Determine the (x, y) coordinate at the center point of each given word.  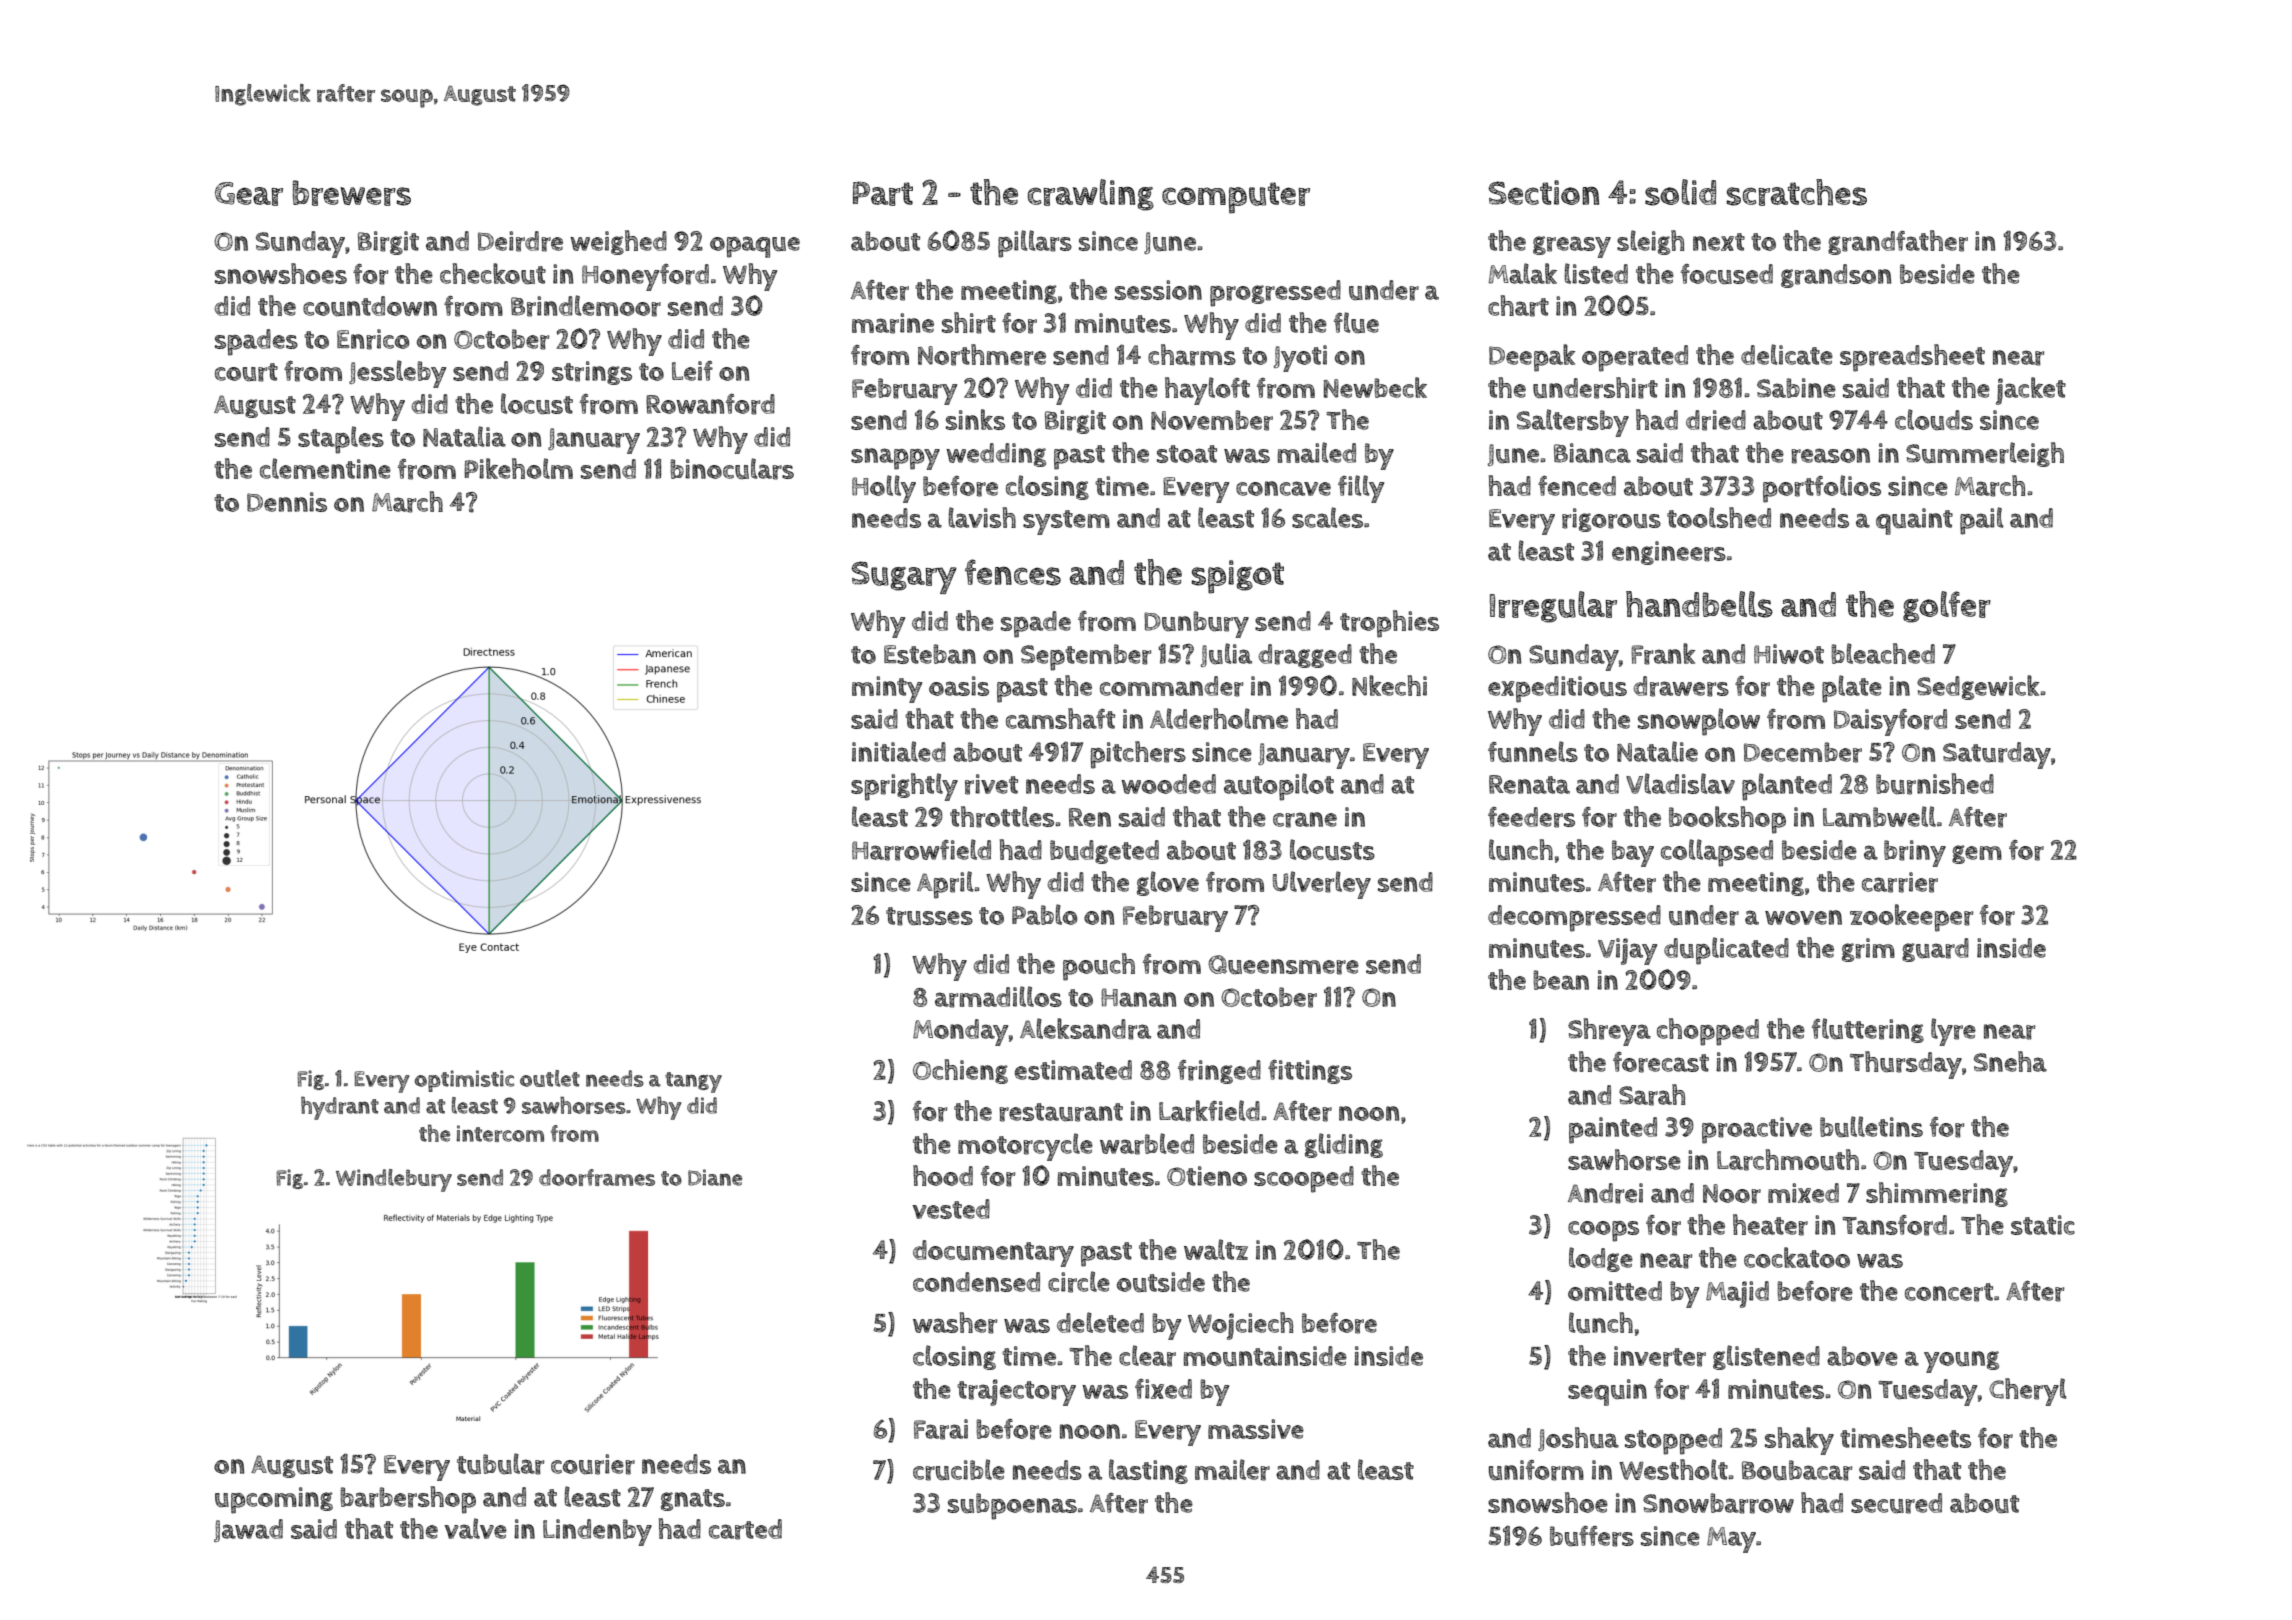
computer (1236, 198)
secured (1896, 1503)
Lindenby (597, 1532)
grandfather (1898, 242)
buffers (1592, 1536)
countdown (370, 306)
